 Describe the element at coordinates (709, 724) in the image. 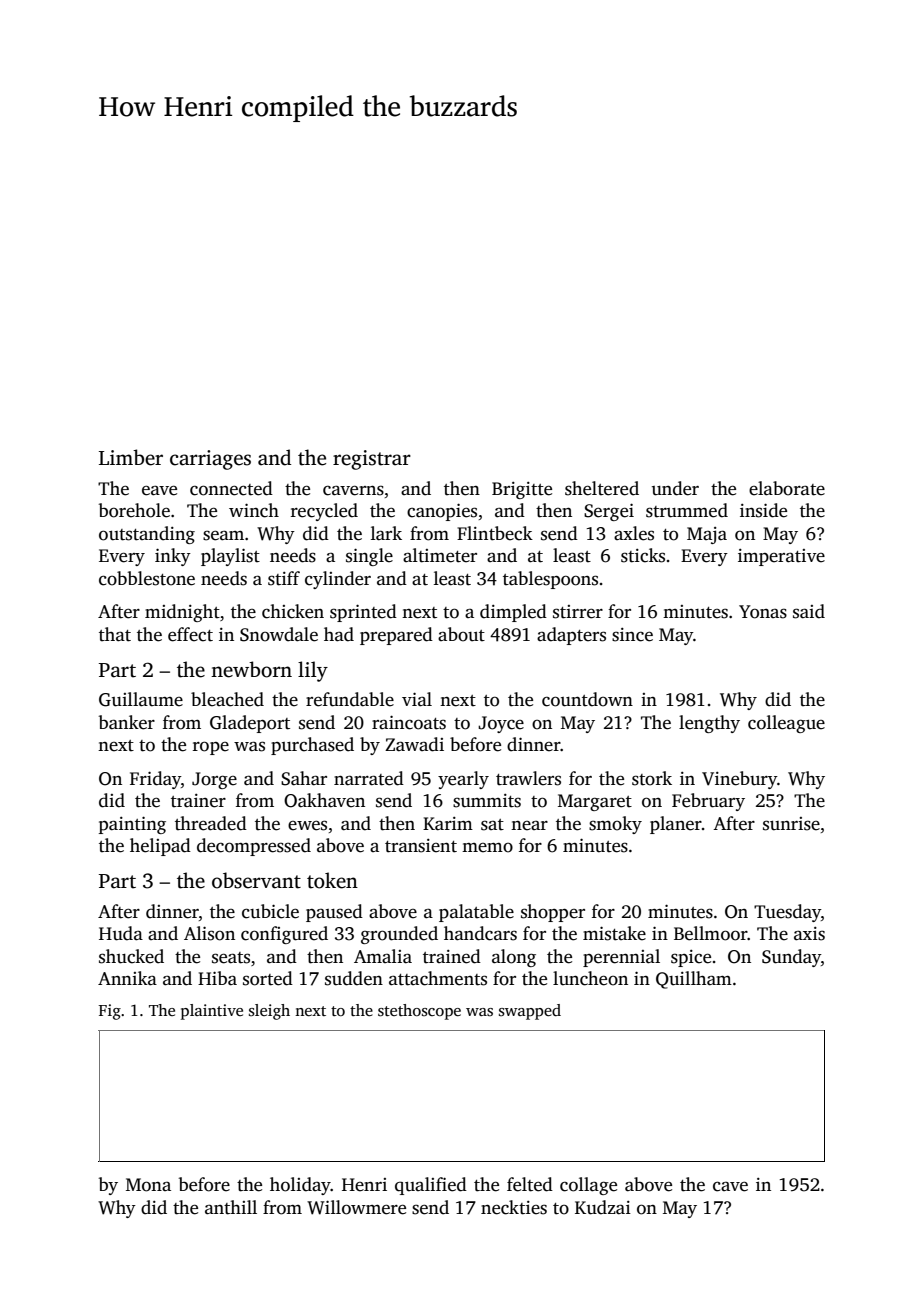

I see `lengthy` at that location.
